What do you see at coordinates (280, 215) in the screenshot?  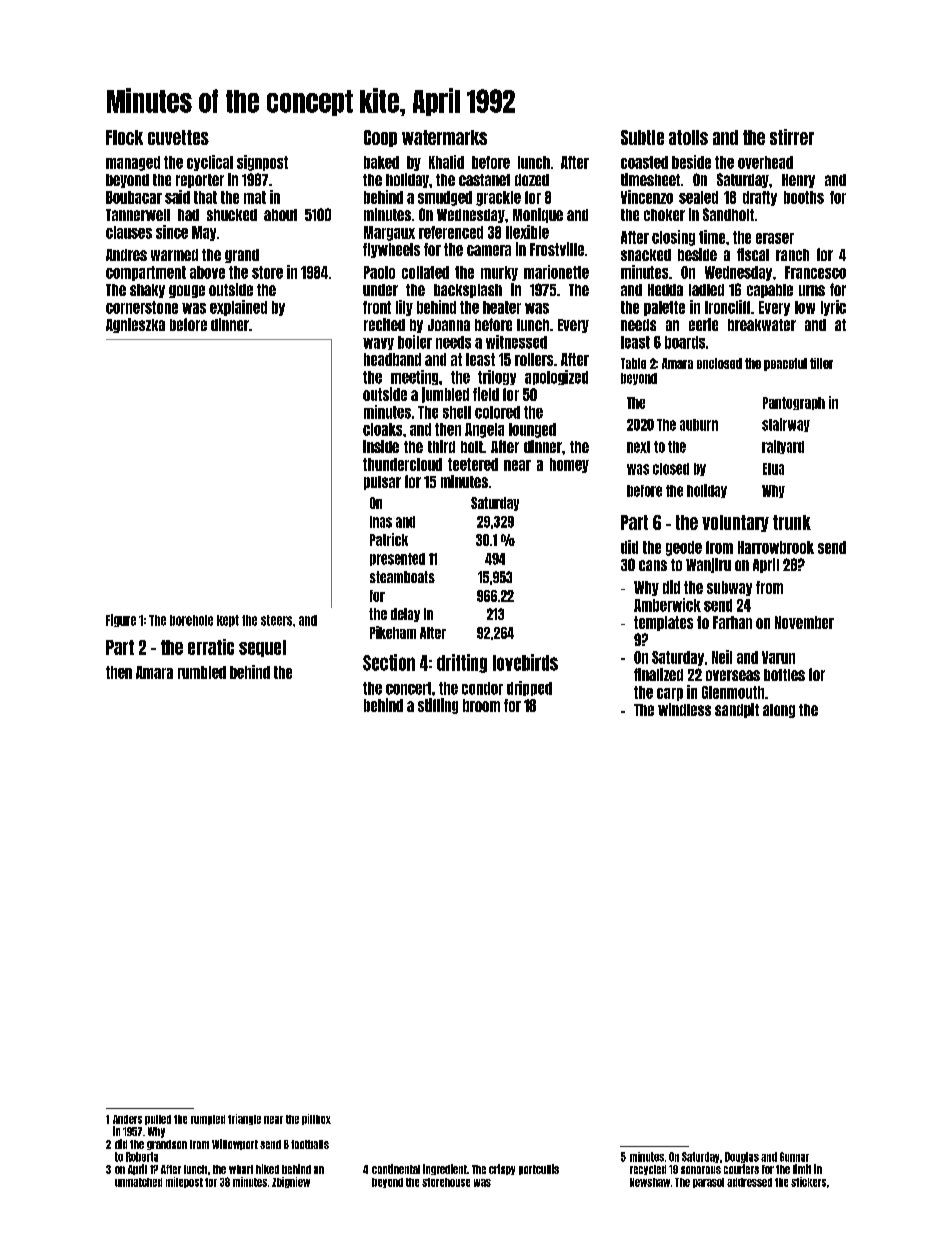 I see `about` at bounding box center [280, 215].
